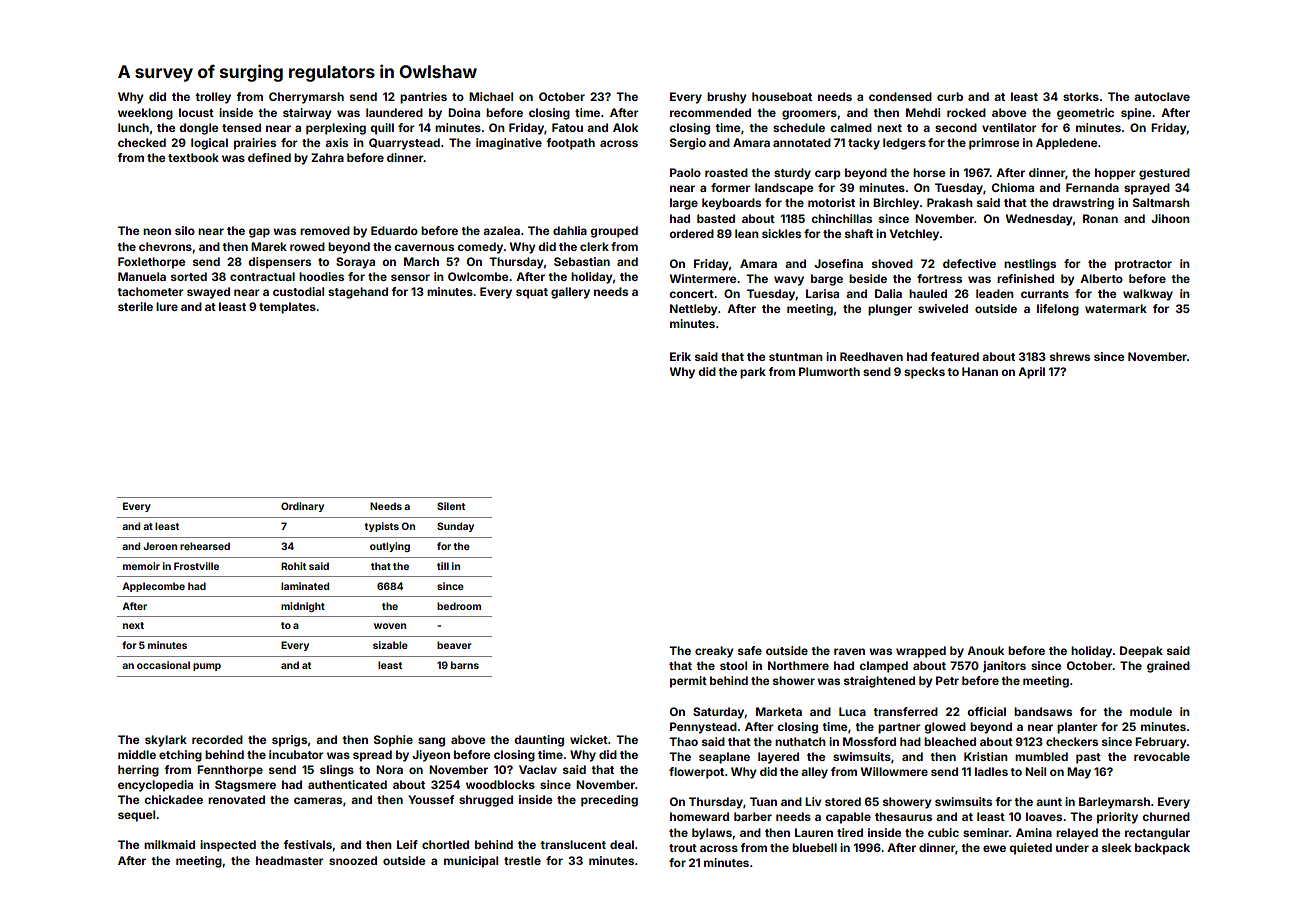 Image resolution: width=1308 pixels, height=924 pixels. What do you see at coordinates (929, 172) in the screenshot?
I see `horse` at bounding box center [929, 172].
